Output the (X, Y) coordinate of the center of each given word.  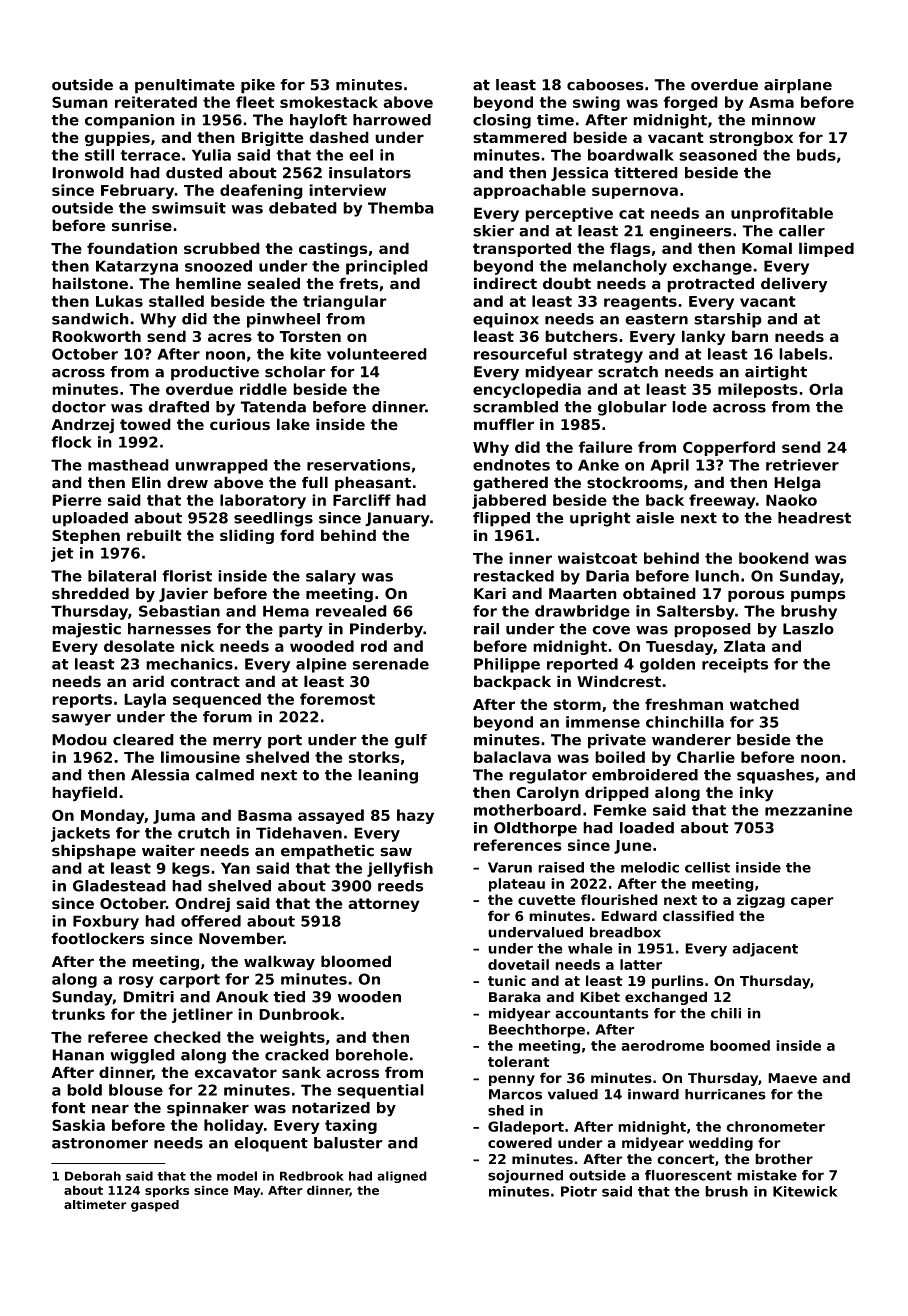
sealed (273, 283)
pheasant (373, 484)
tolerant (519, 1061)
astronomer (100, 1143)
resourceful (520, 354)
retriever (802, 465)
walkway (279, 963)
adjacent (765, 950)
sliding (247, 536)
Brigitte (273, 138)
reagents (640, 303)
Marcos (515, 1094)
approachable (529, 191)
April (669, 466)
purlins (678, 982)
